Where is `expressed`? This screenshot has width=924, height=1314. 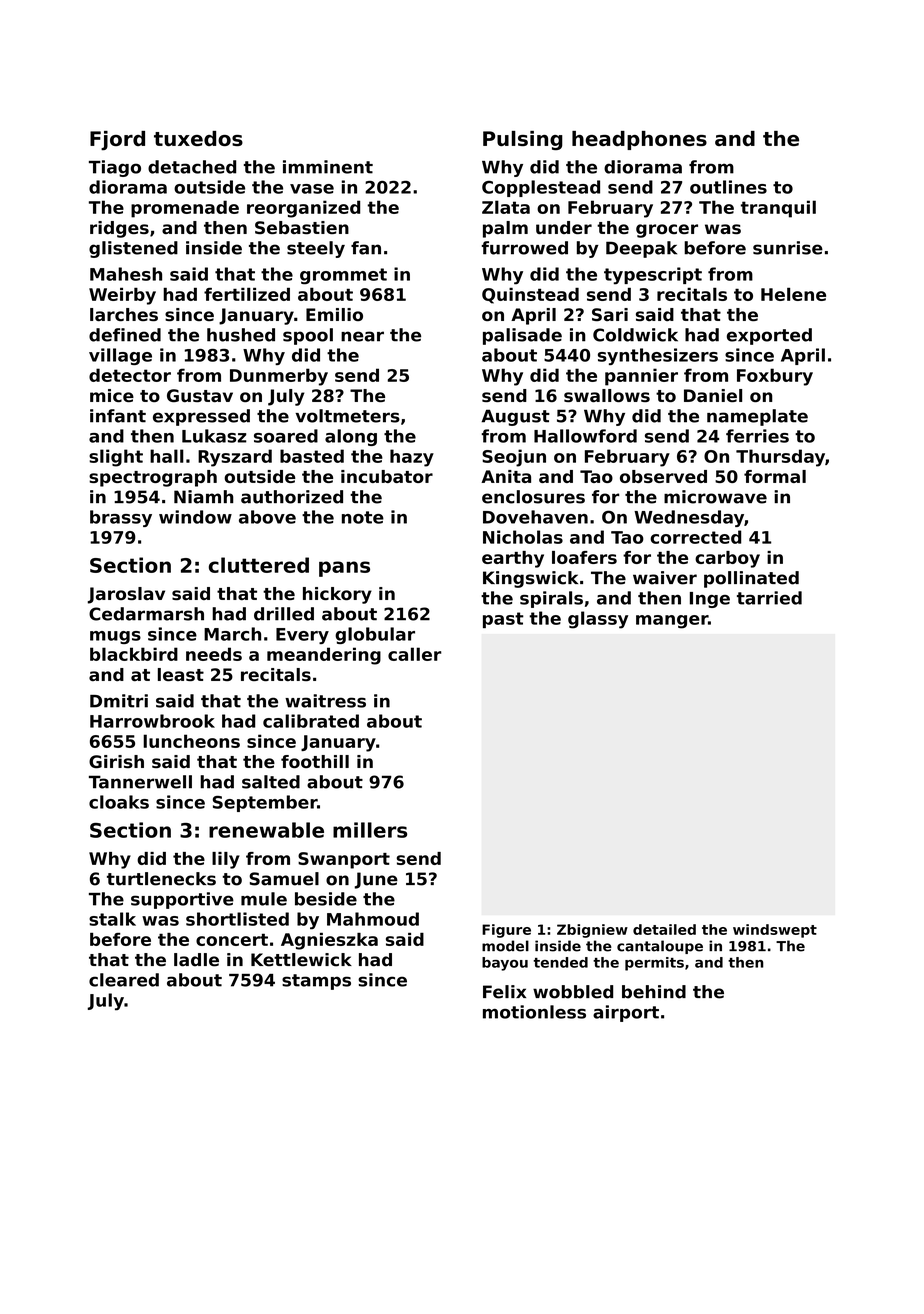 expressed is located at coordinates (201, 417).
